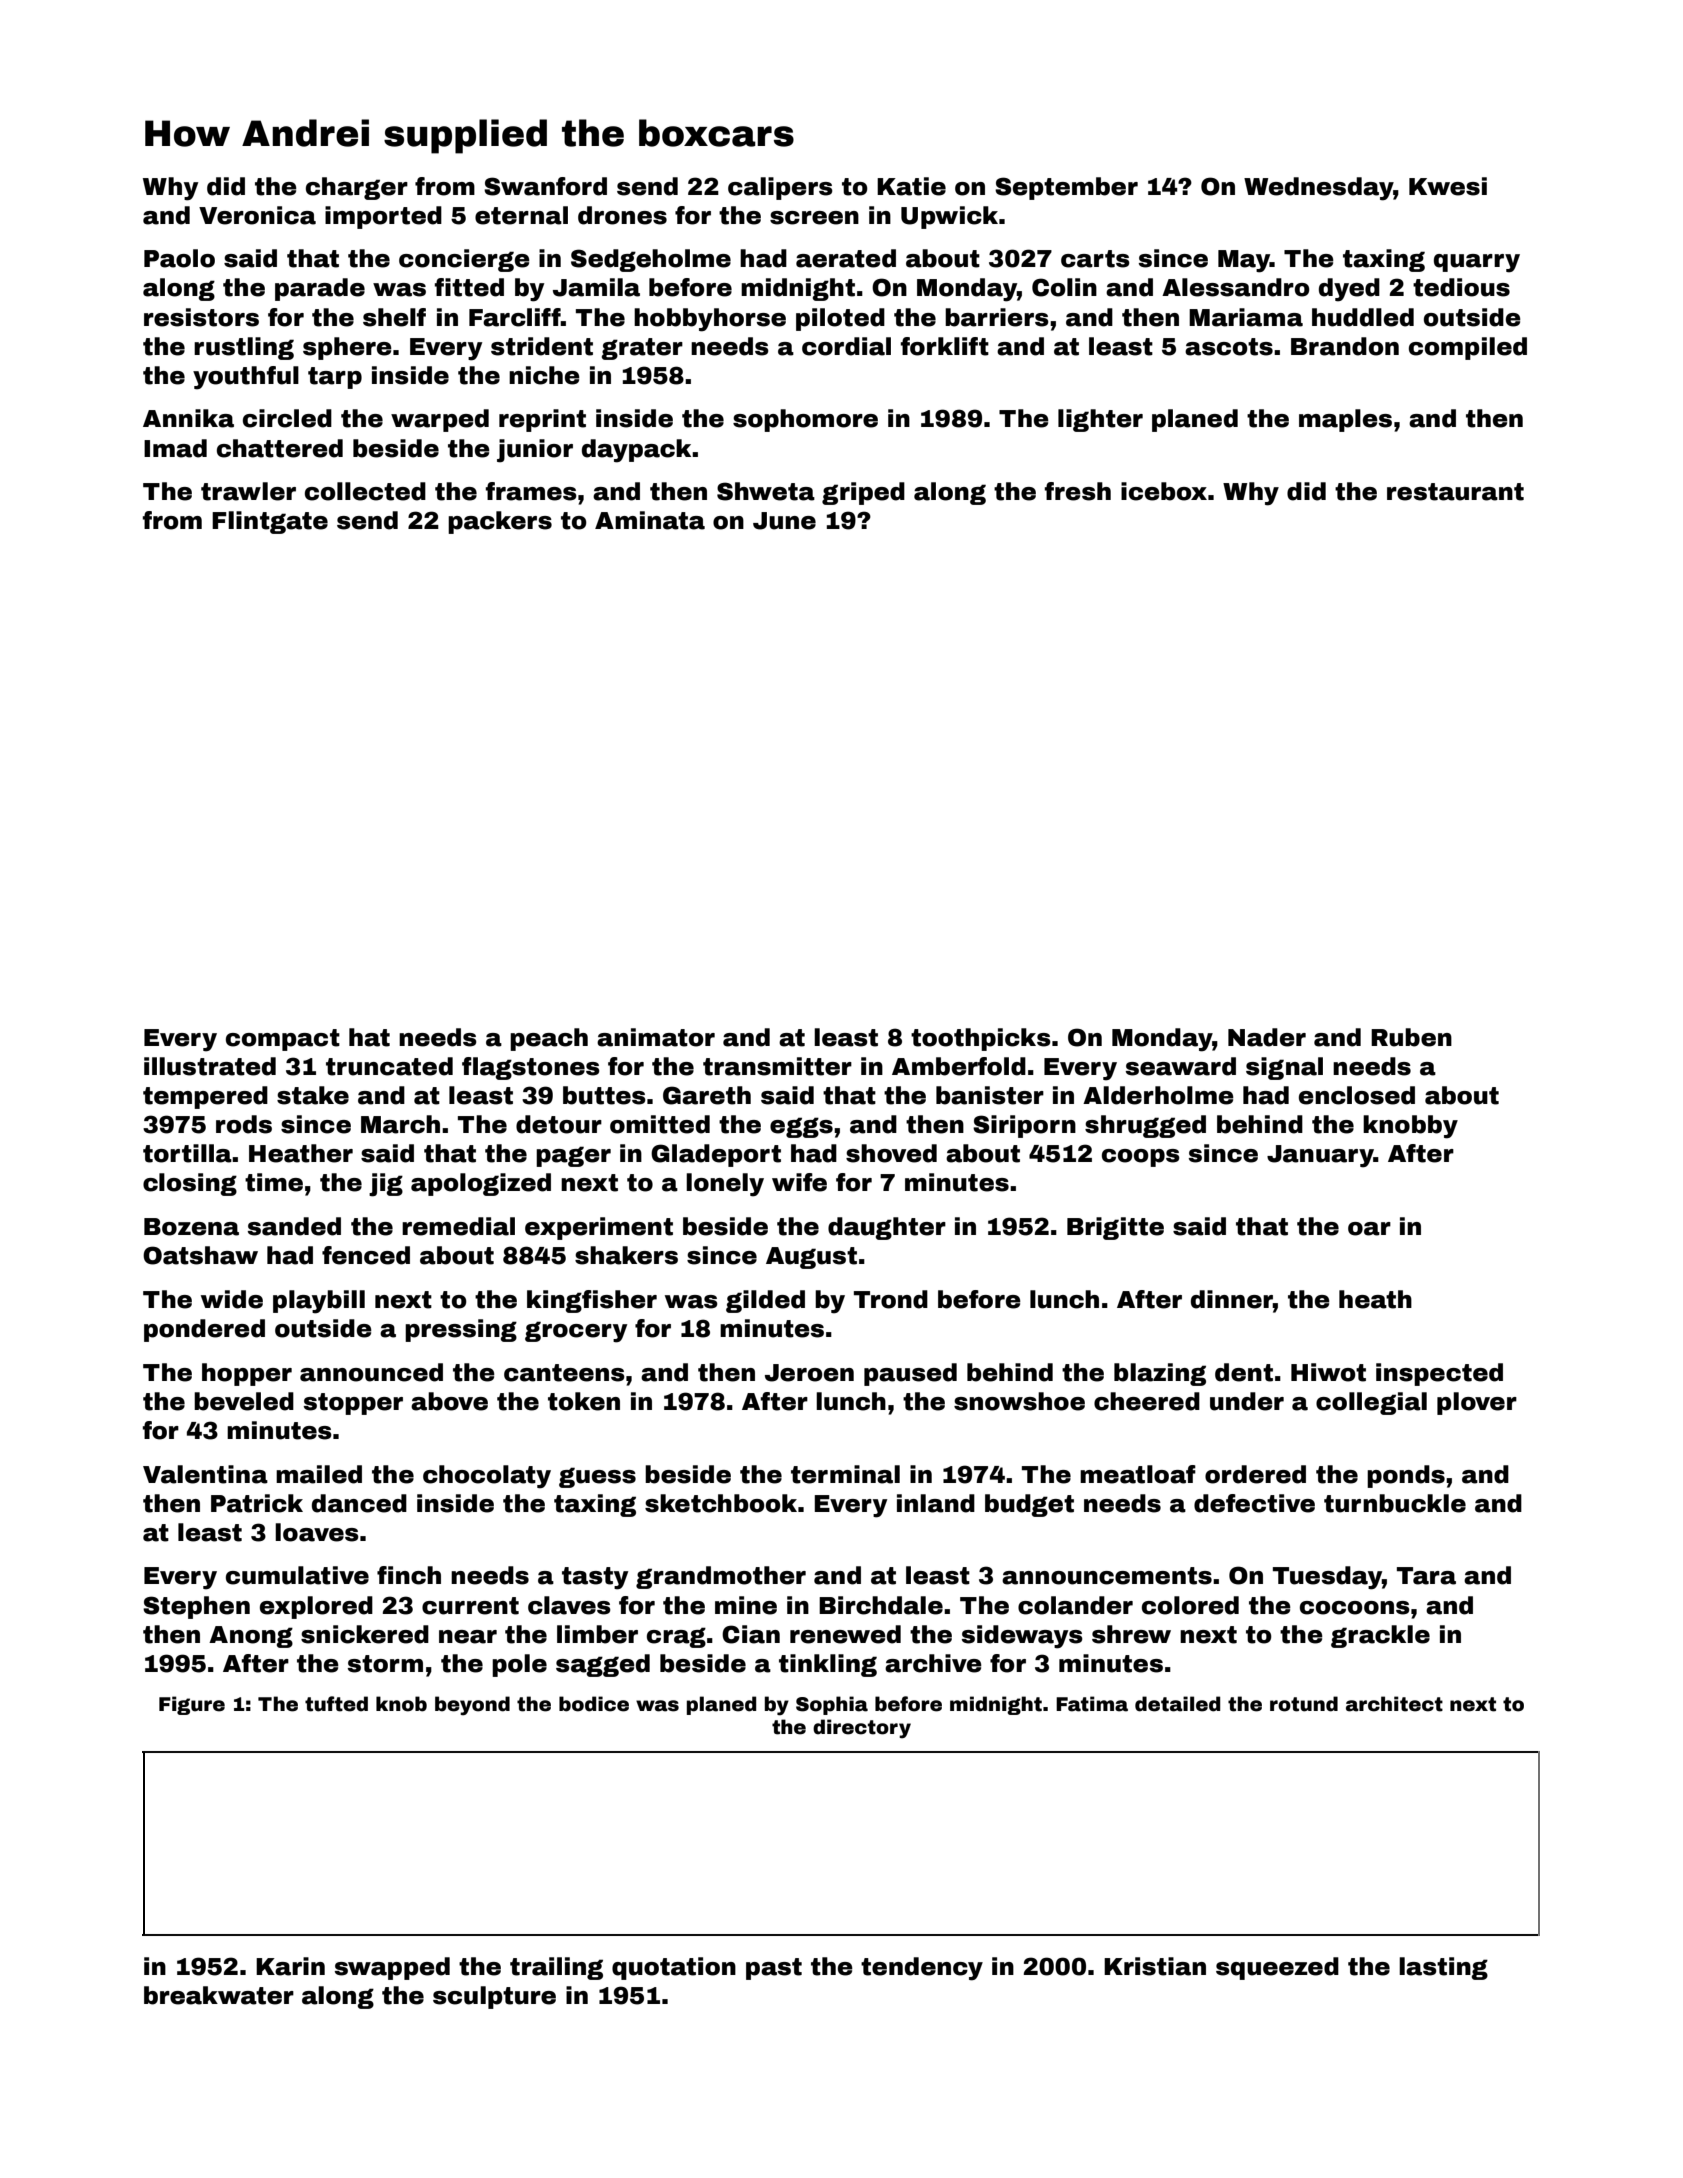  I want to click on Aminata, so click(650, 520).
